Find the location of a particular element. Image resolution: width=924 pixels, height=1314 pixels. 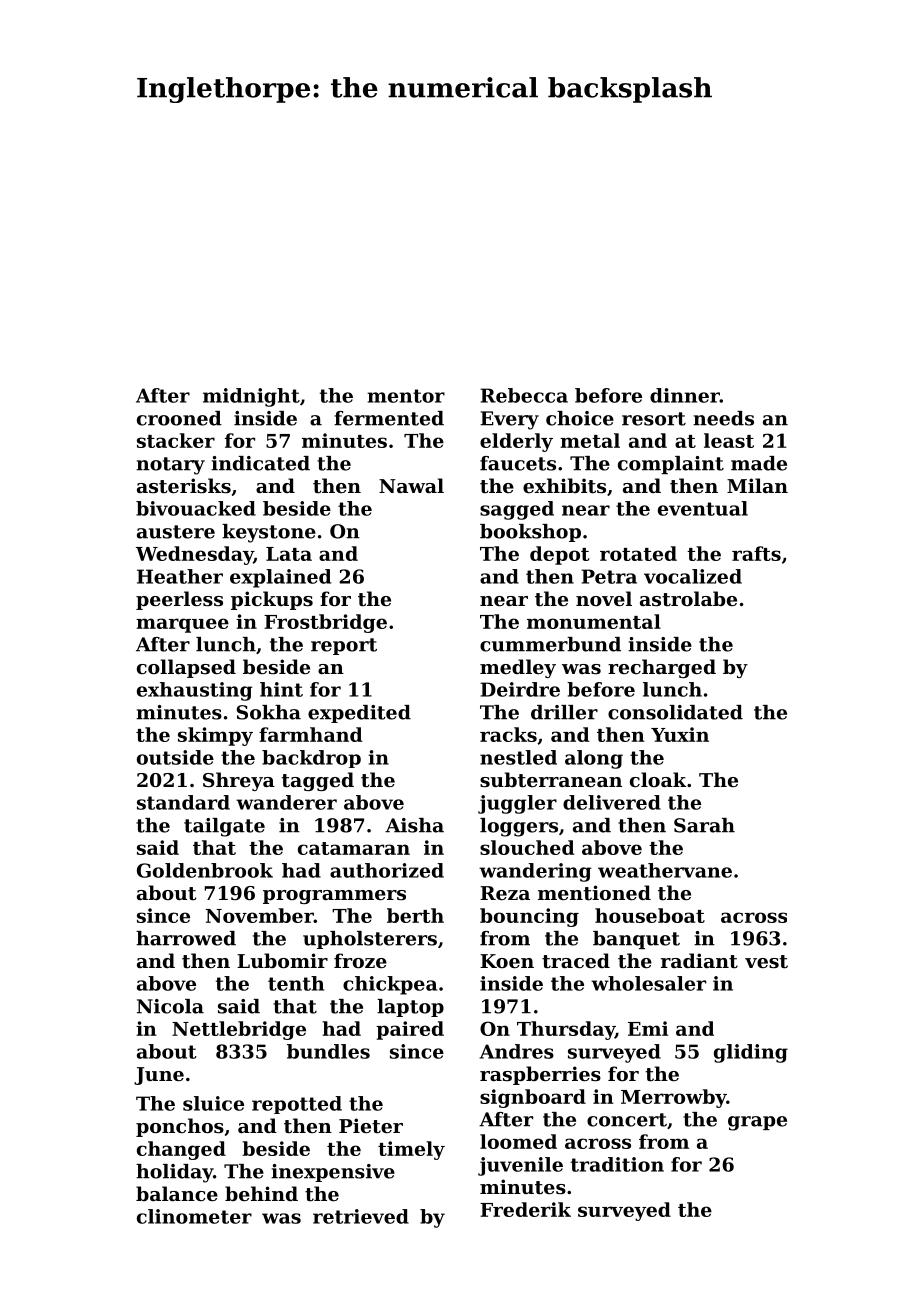

clinometer is located at coordinates (194, 1216).
